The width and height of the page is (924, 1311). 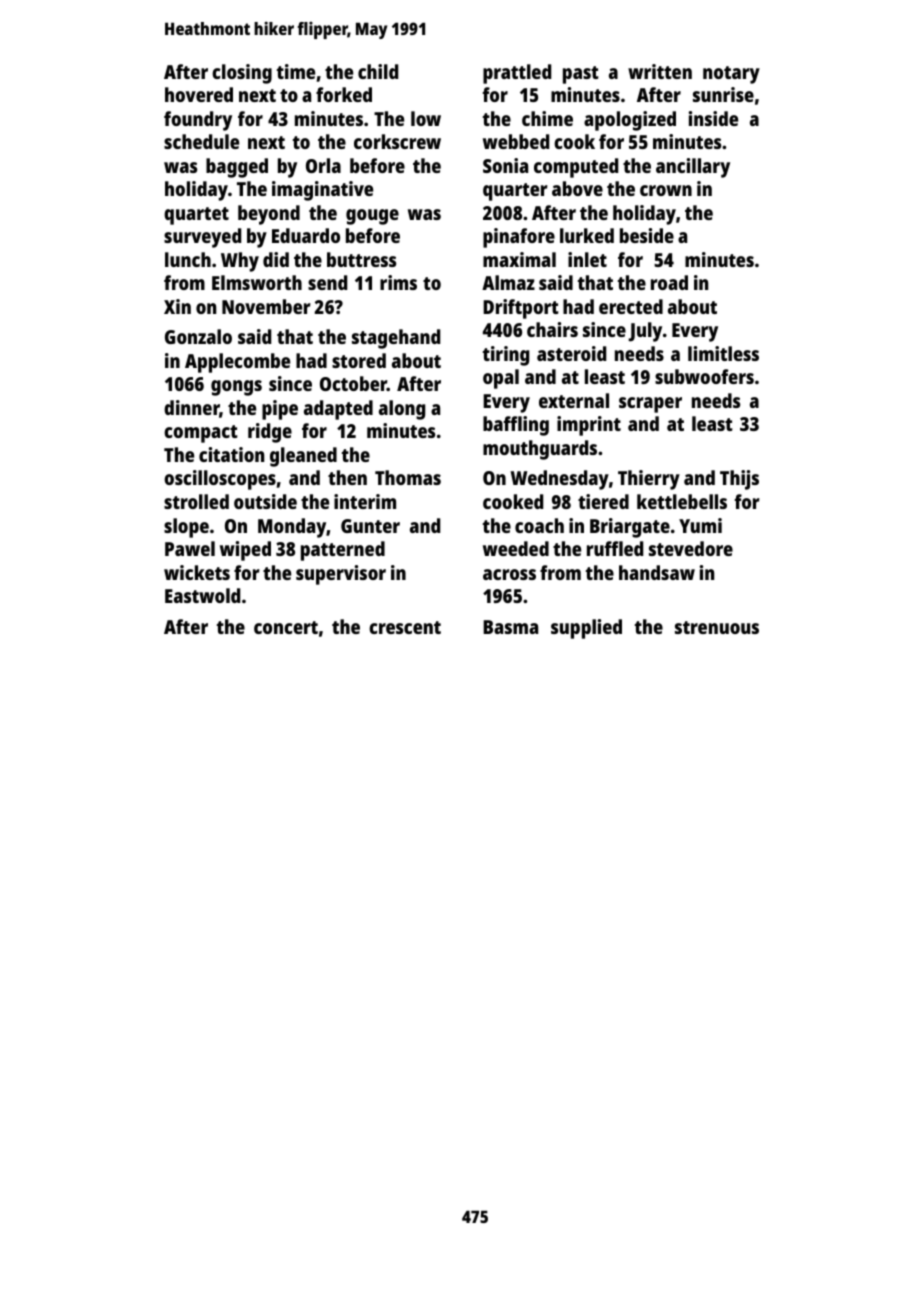 What do you see at coordinates (581, 75) in the page?
I see `past` at bounding box center [581, 75].
